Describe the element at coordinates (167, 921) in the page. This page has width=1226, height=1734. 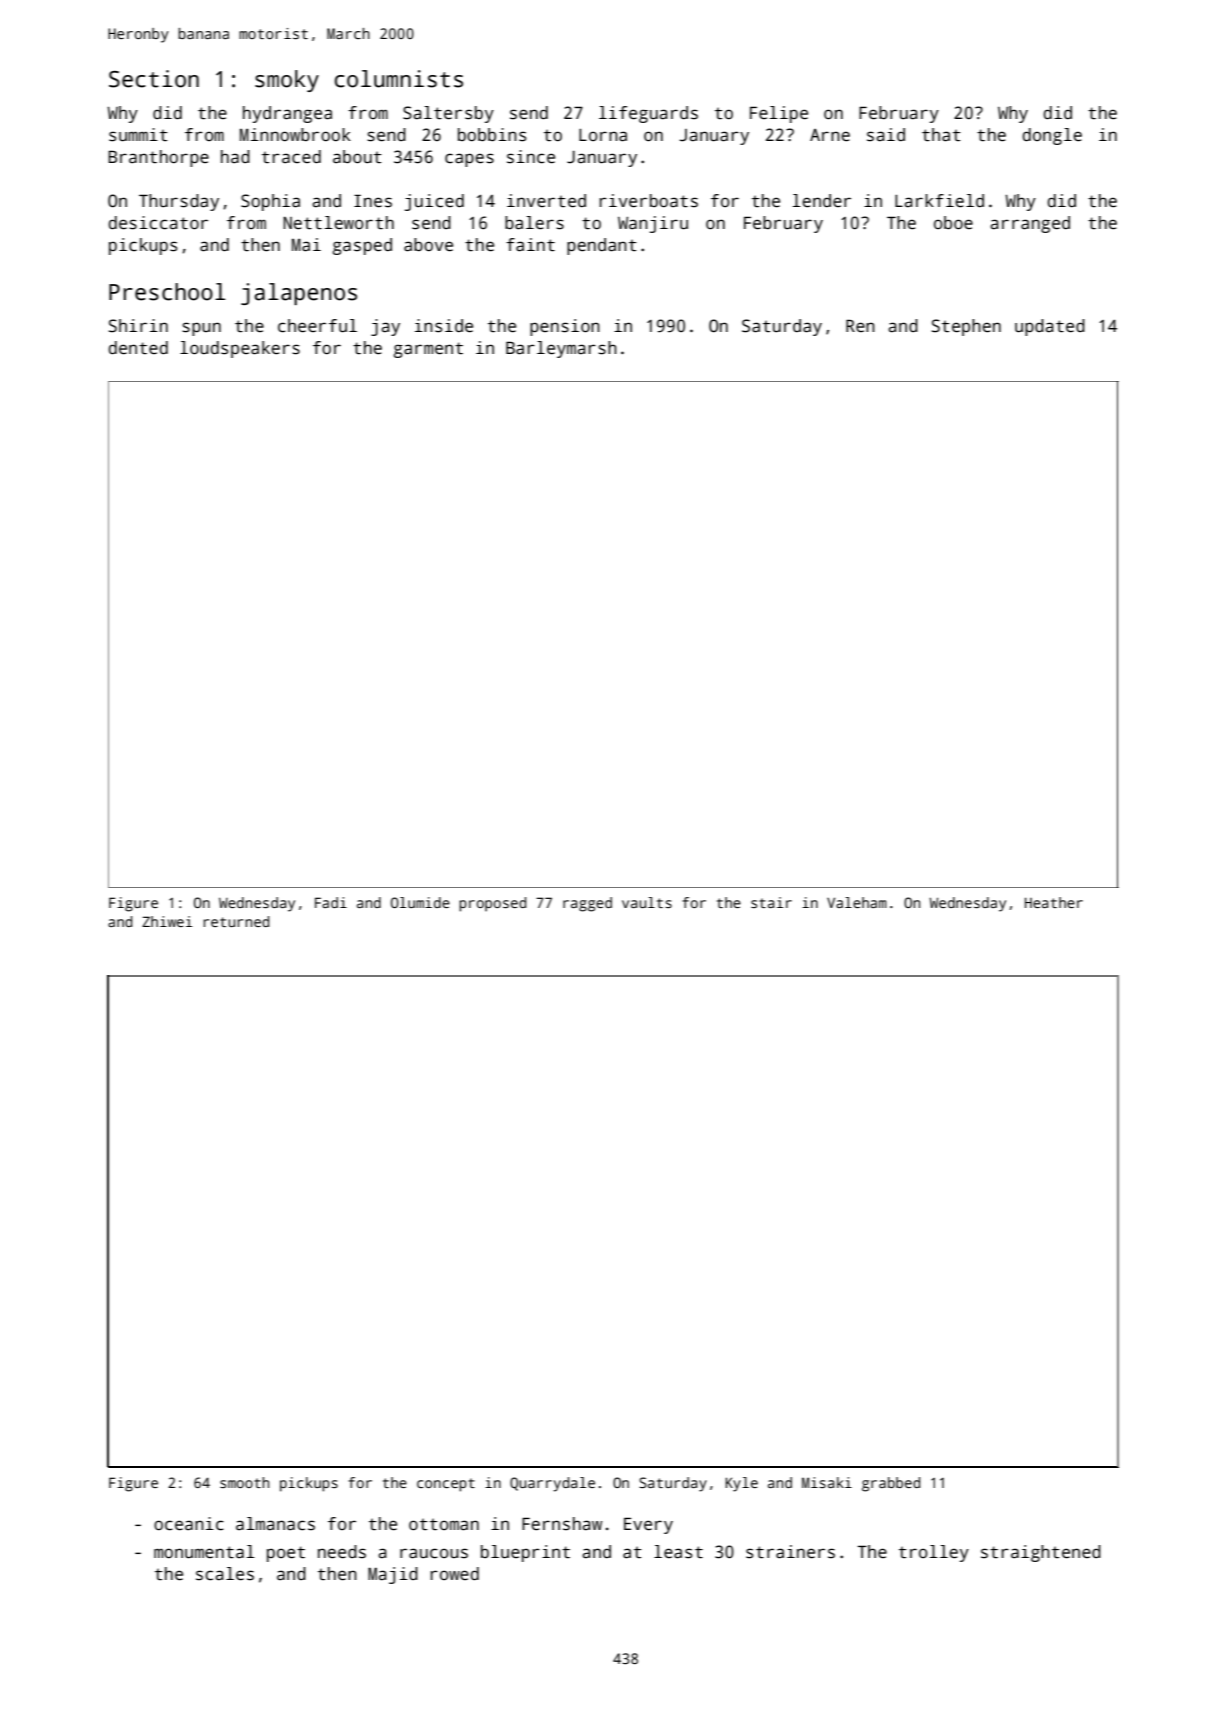
I see `Zhiwei` at that location.
